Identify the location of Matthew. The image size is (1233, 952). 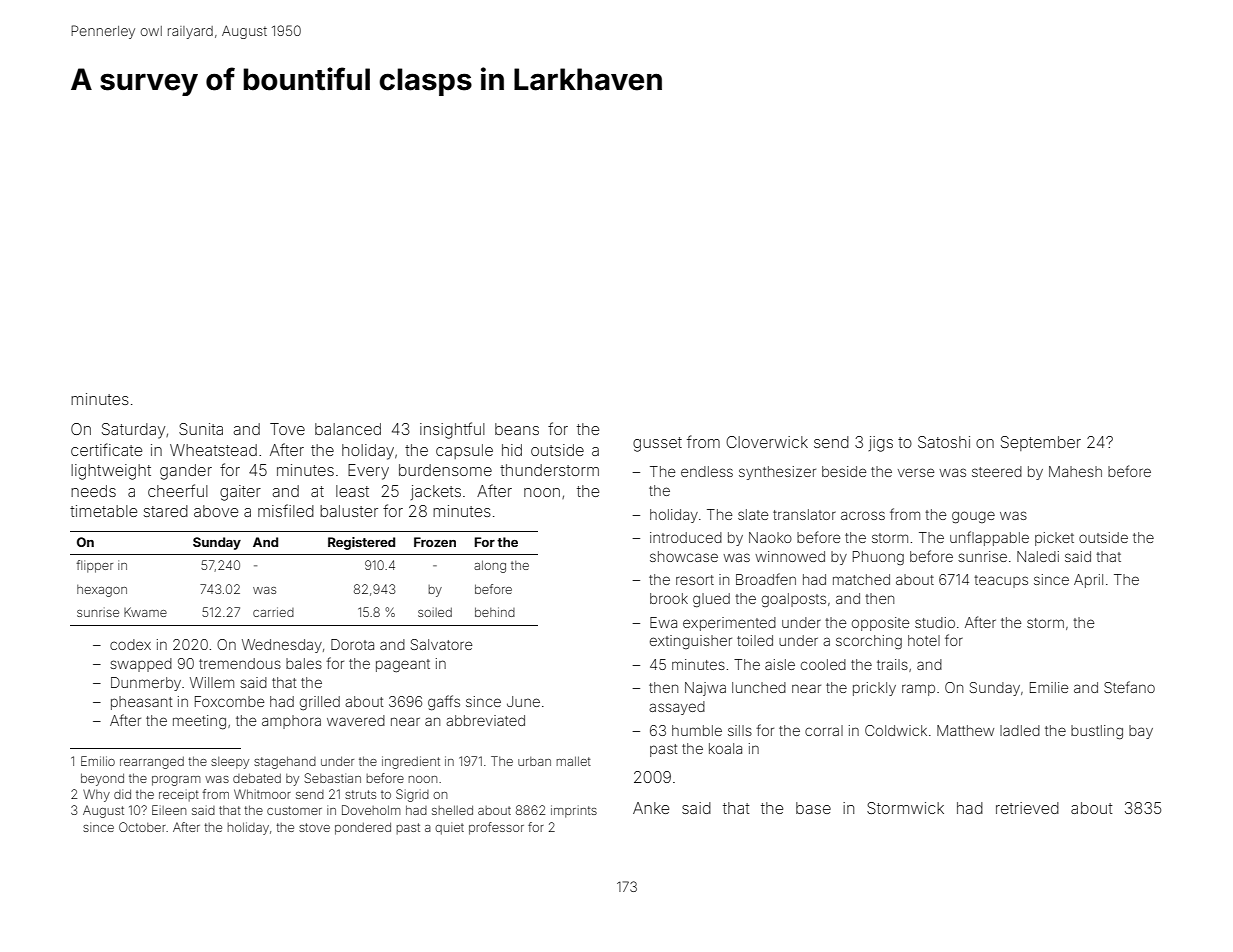
(965, 730).
